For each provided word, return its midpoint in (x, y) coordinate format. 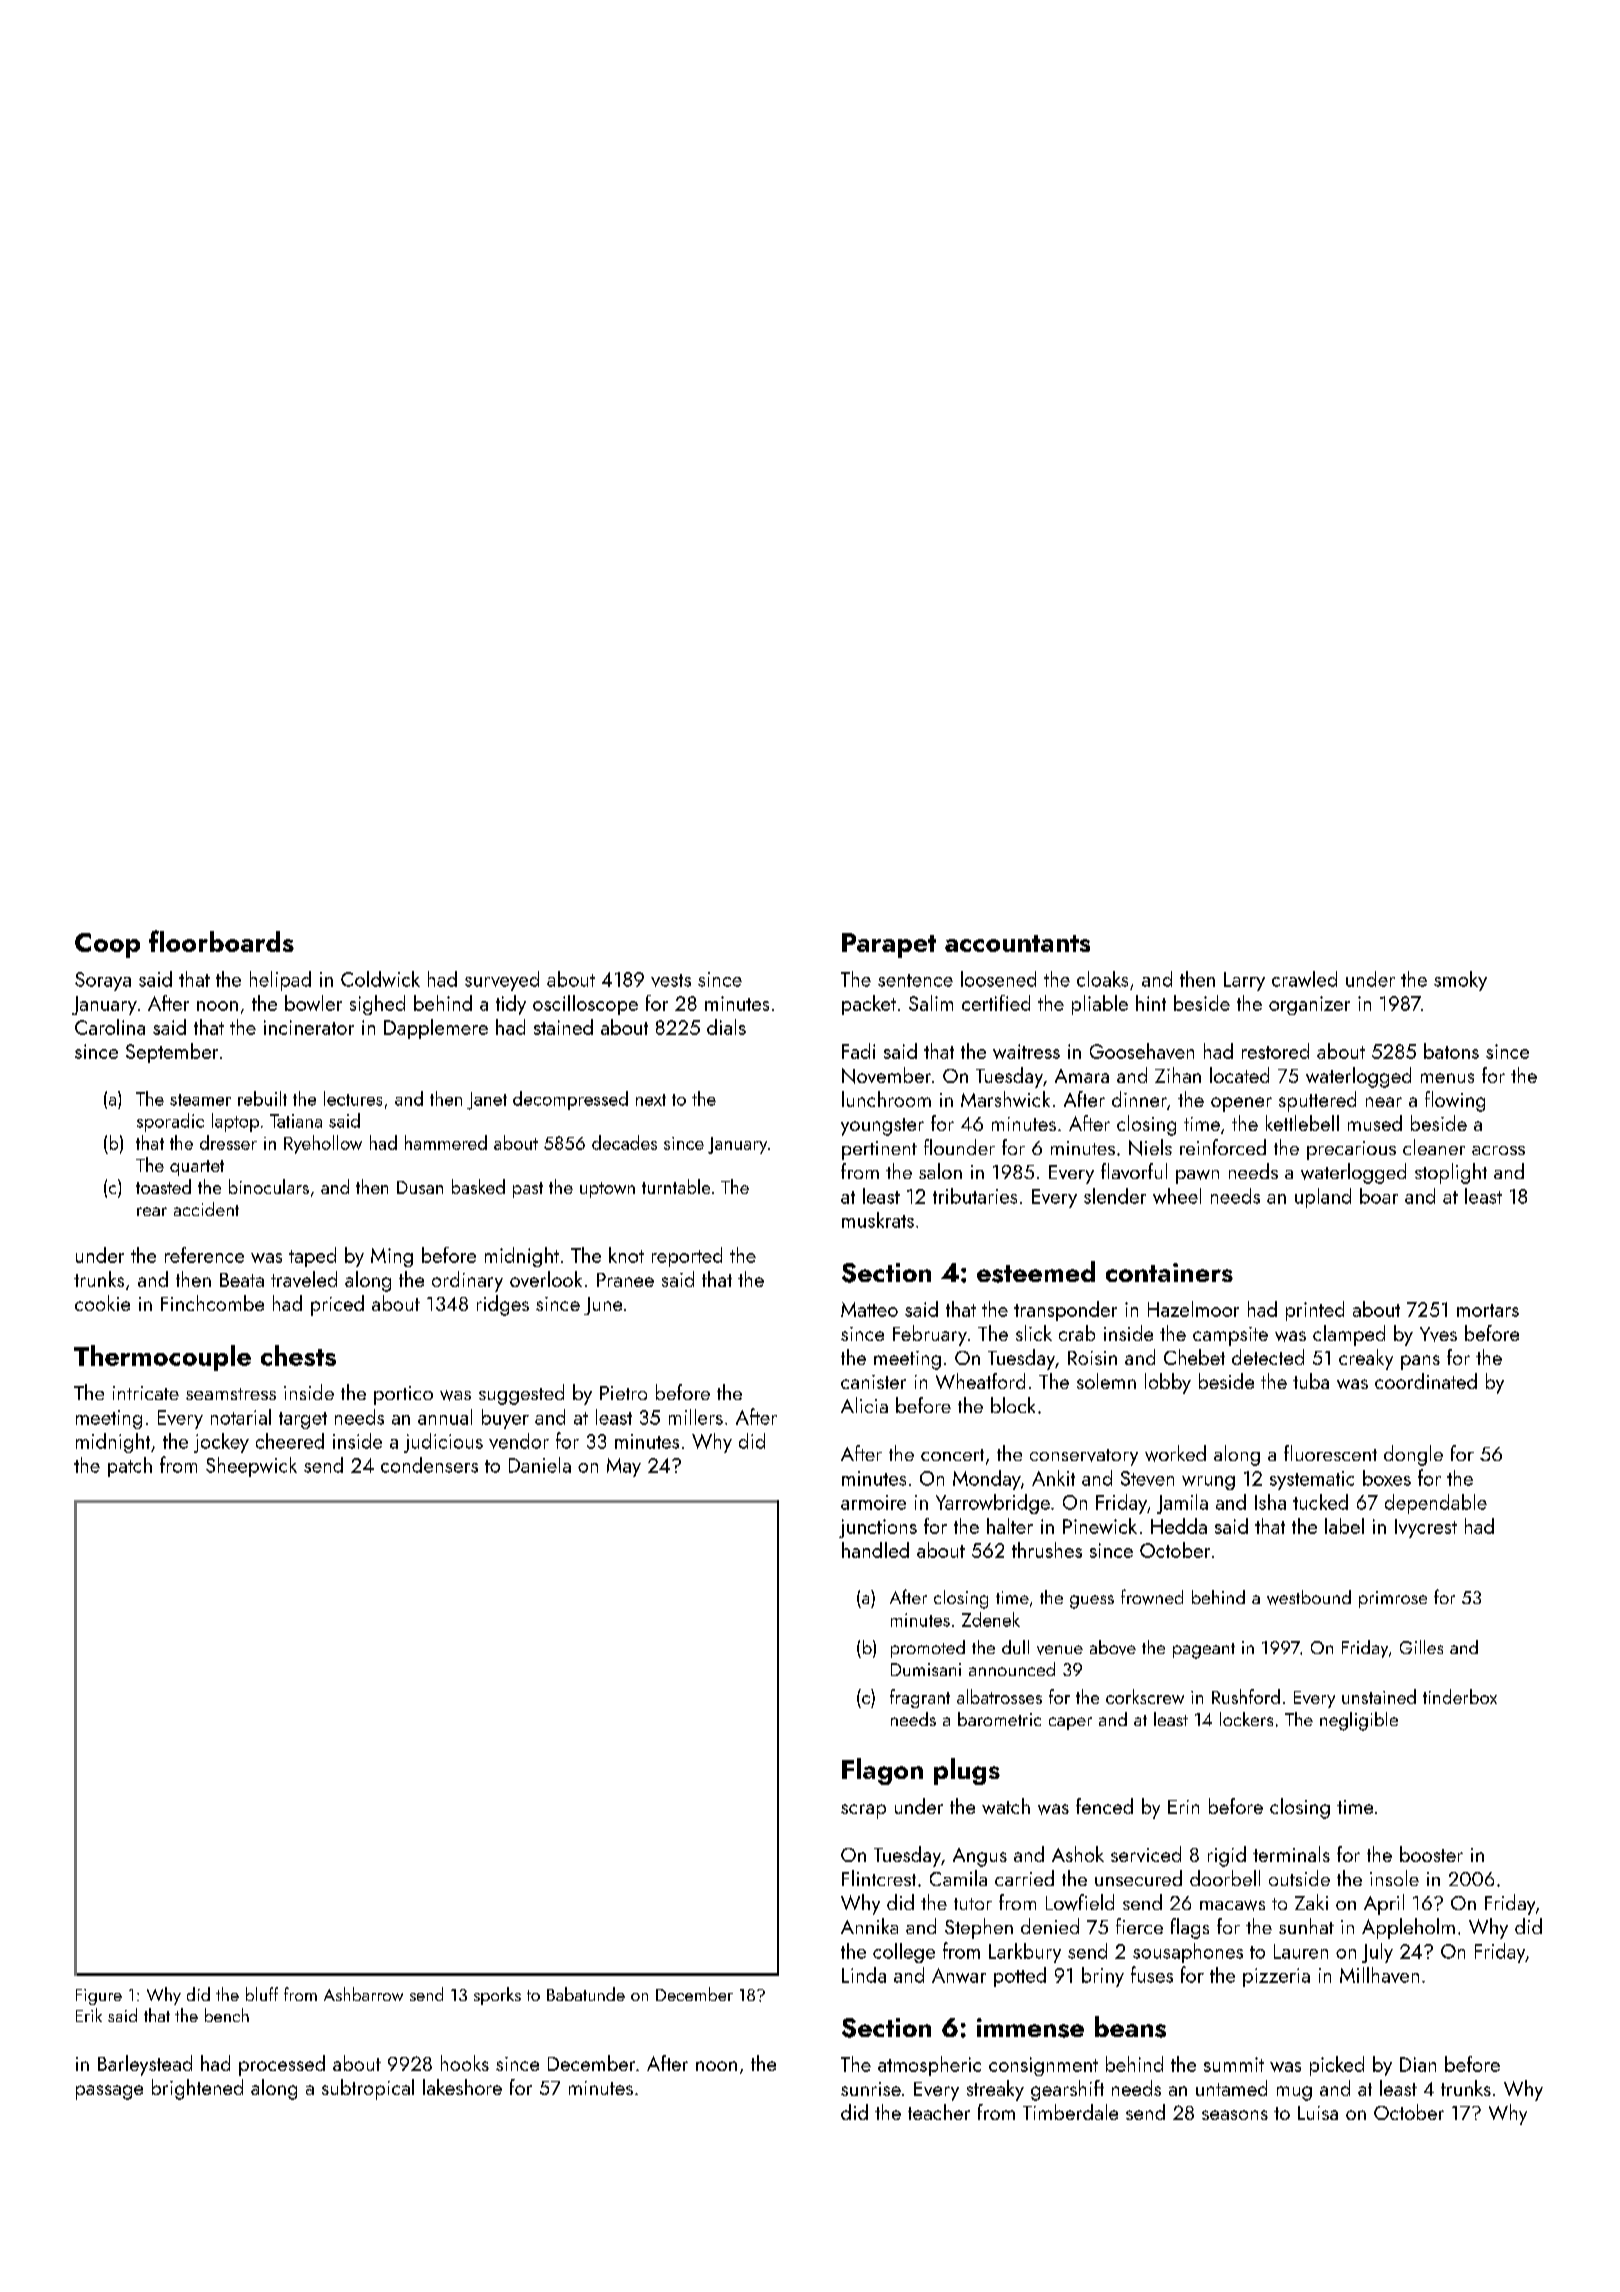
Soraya (103, 981)
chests (298, 1355)
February (930, 1335)
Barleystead (145, 2065)
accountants (1017, 943)
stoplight (1451, 1173)
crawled (1304, 979)
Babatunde (586, 1994)
